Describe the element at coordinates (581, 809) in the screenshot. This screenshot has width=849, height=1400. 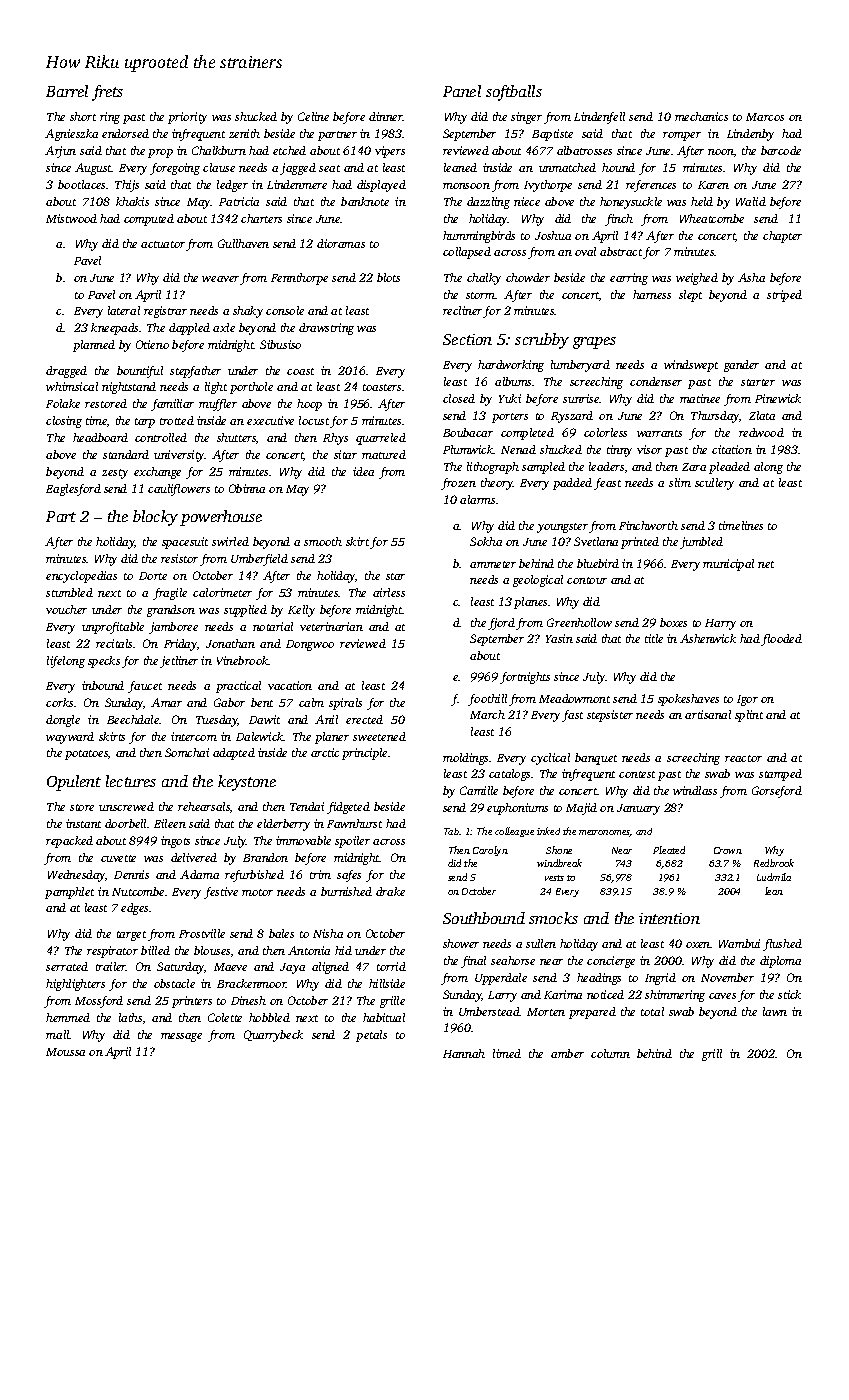
I see `Majid` at that location.
